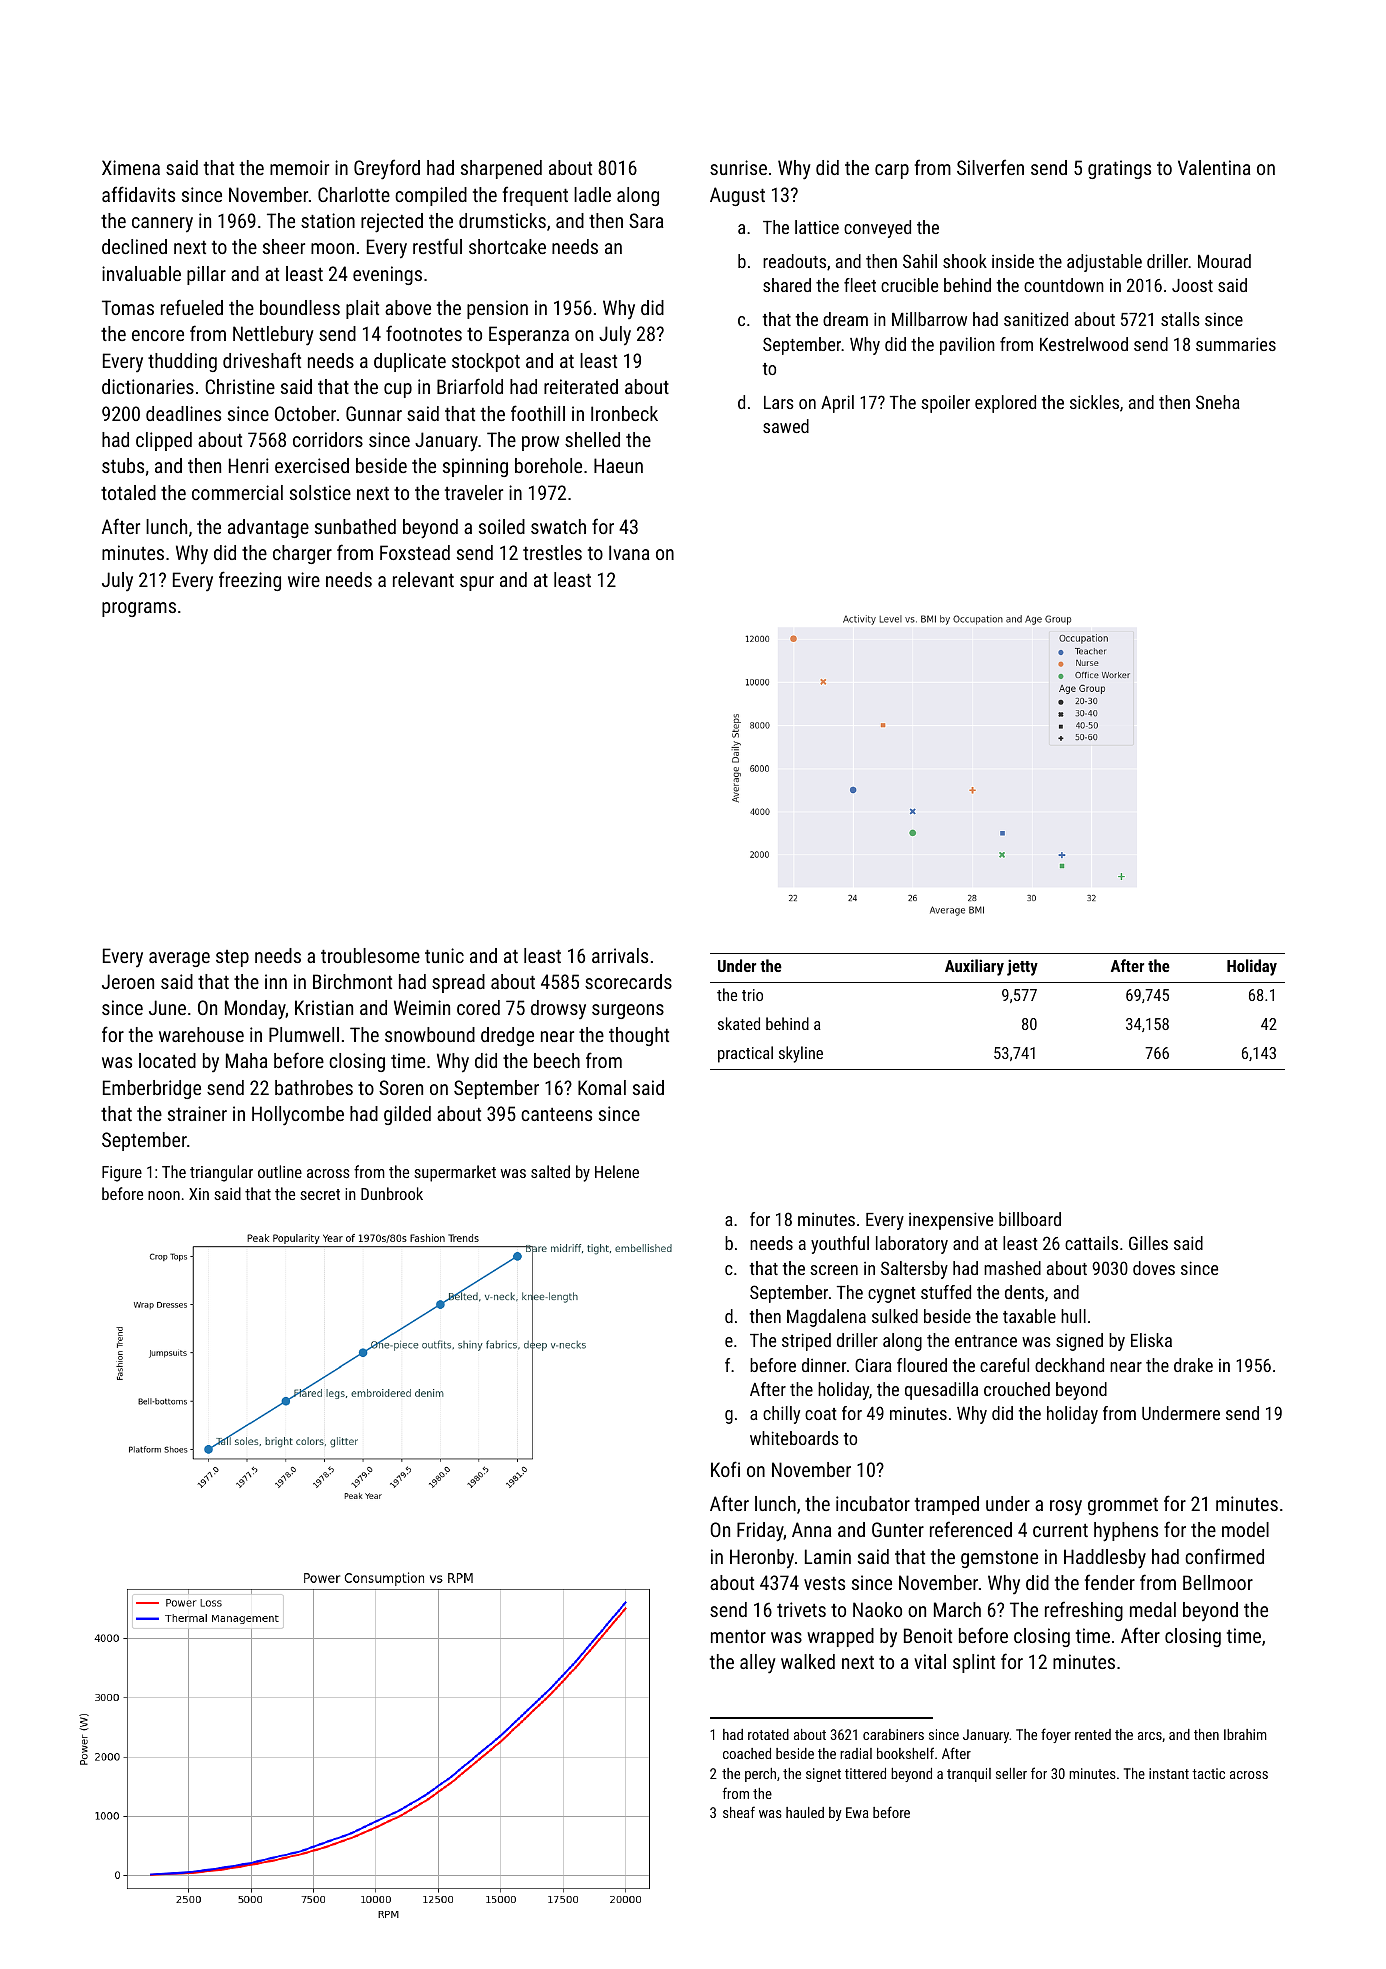 The image size is (1386, 1969). I want to click on Weimin, so click(422, 1007).
